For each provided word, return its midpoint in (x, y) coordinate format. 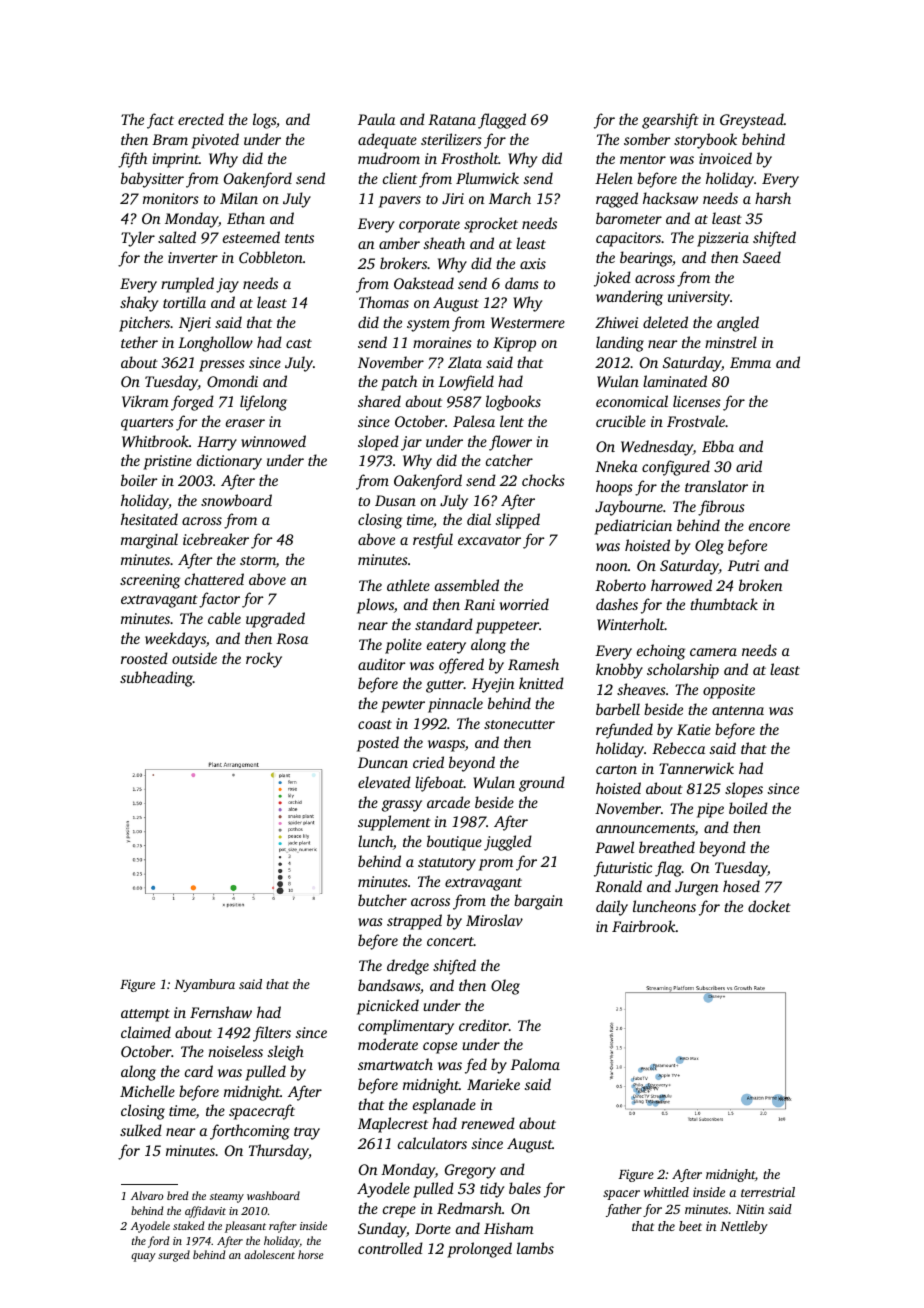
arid (749, 466)
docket (769, 906)
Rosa (292, 638)
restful (433, 541)
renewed (488, 1123)
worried (524, 604)
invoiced (725, 158)
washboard (273, 1195)
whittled (666, 1192)
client (400, 178)
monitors (171, 198)
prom (496, 865)
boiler (139, 480)
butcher (382, 900)
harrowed (681, 585)
